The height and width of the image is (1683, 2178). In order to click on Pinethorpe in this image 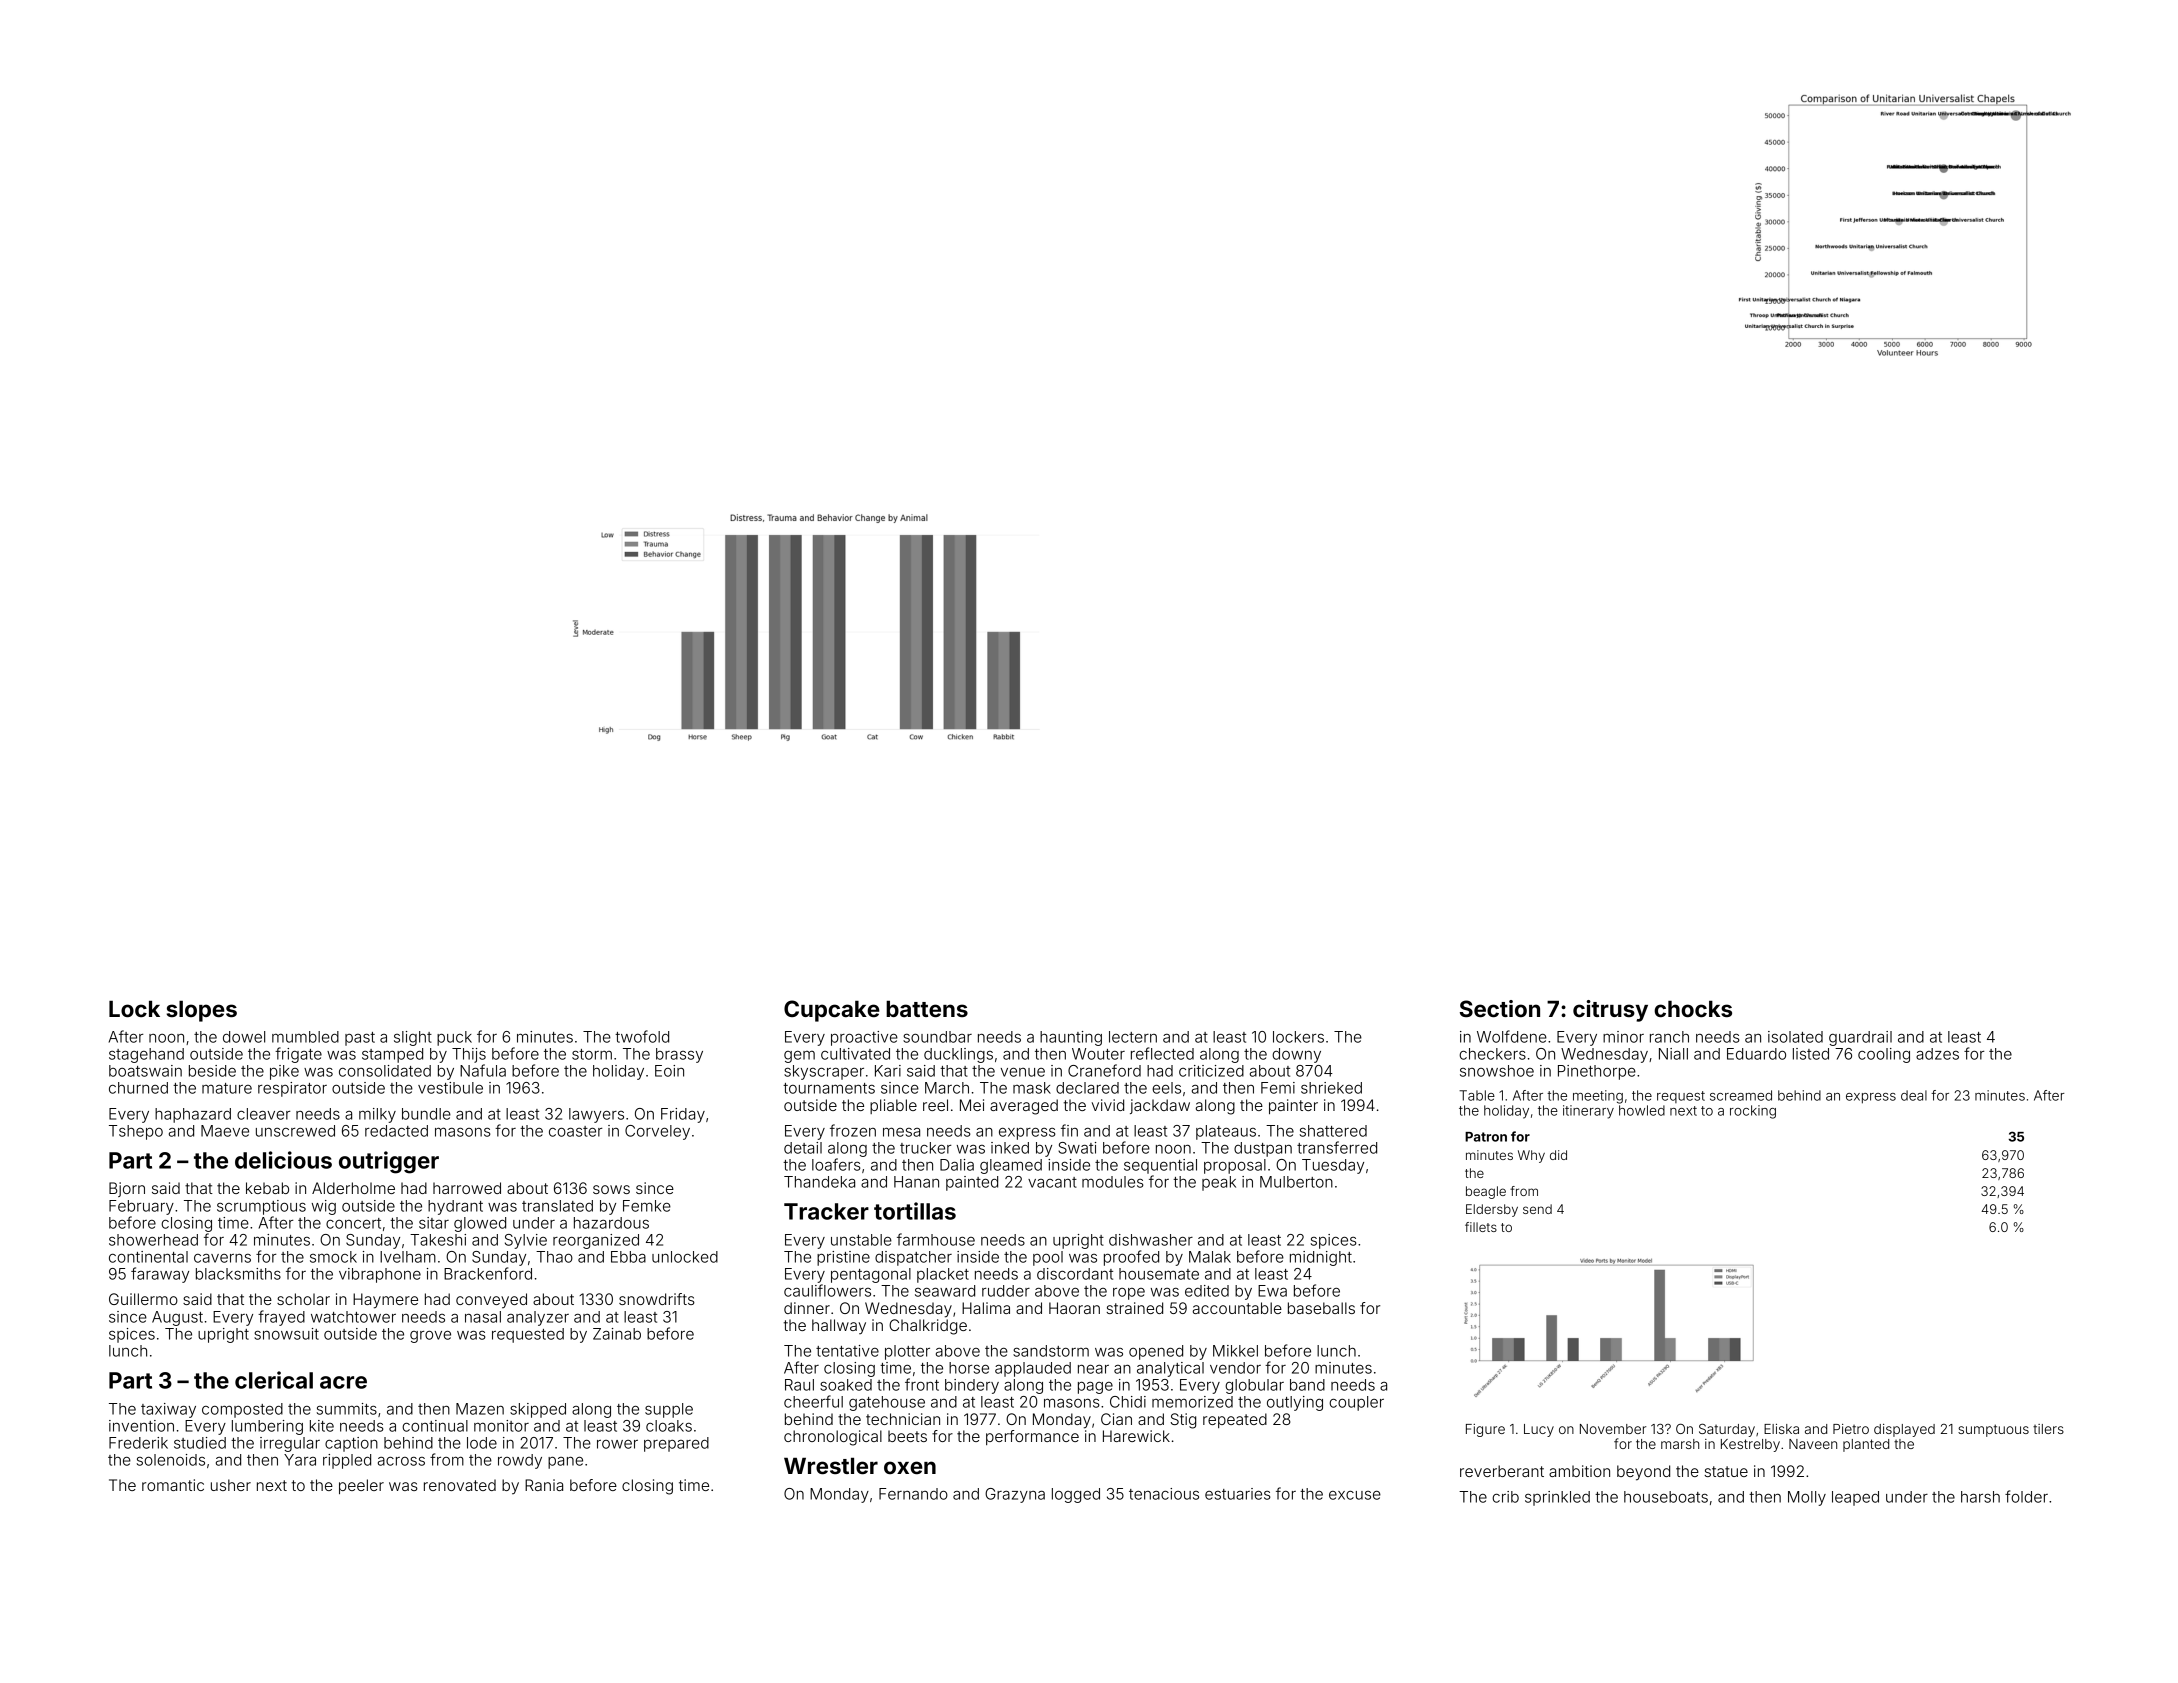, I will do `click(1597, 1072)`.
